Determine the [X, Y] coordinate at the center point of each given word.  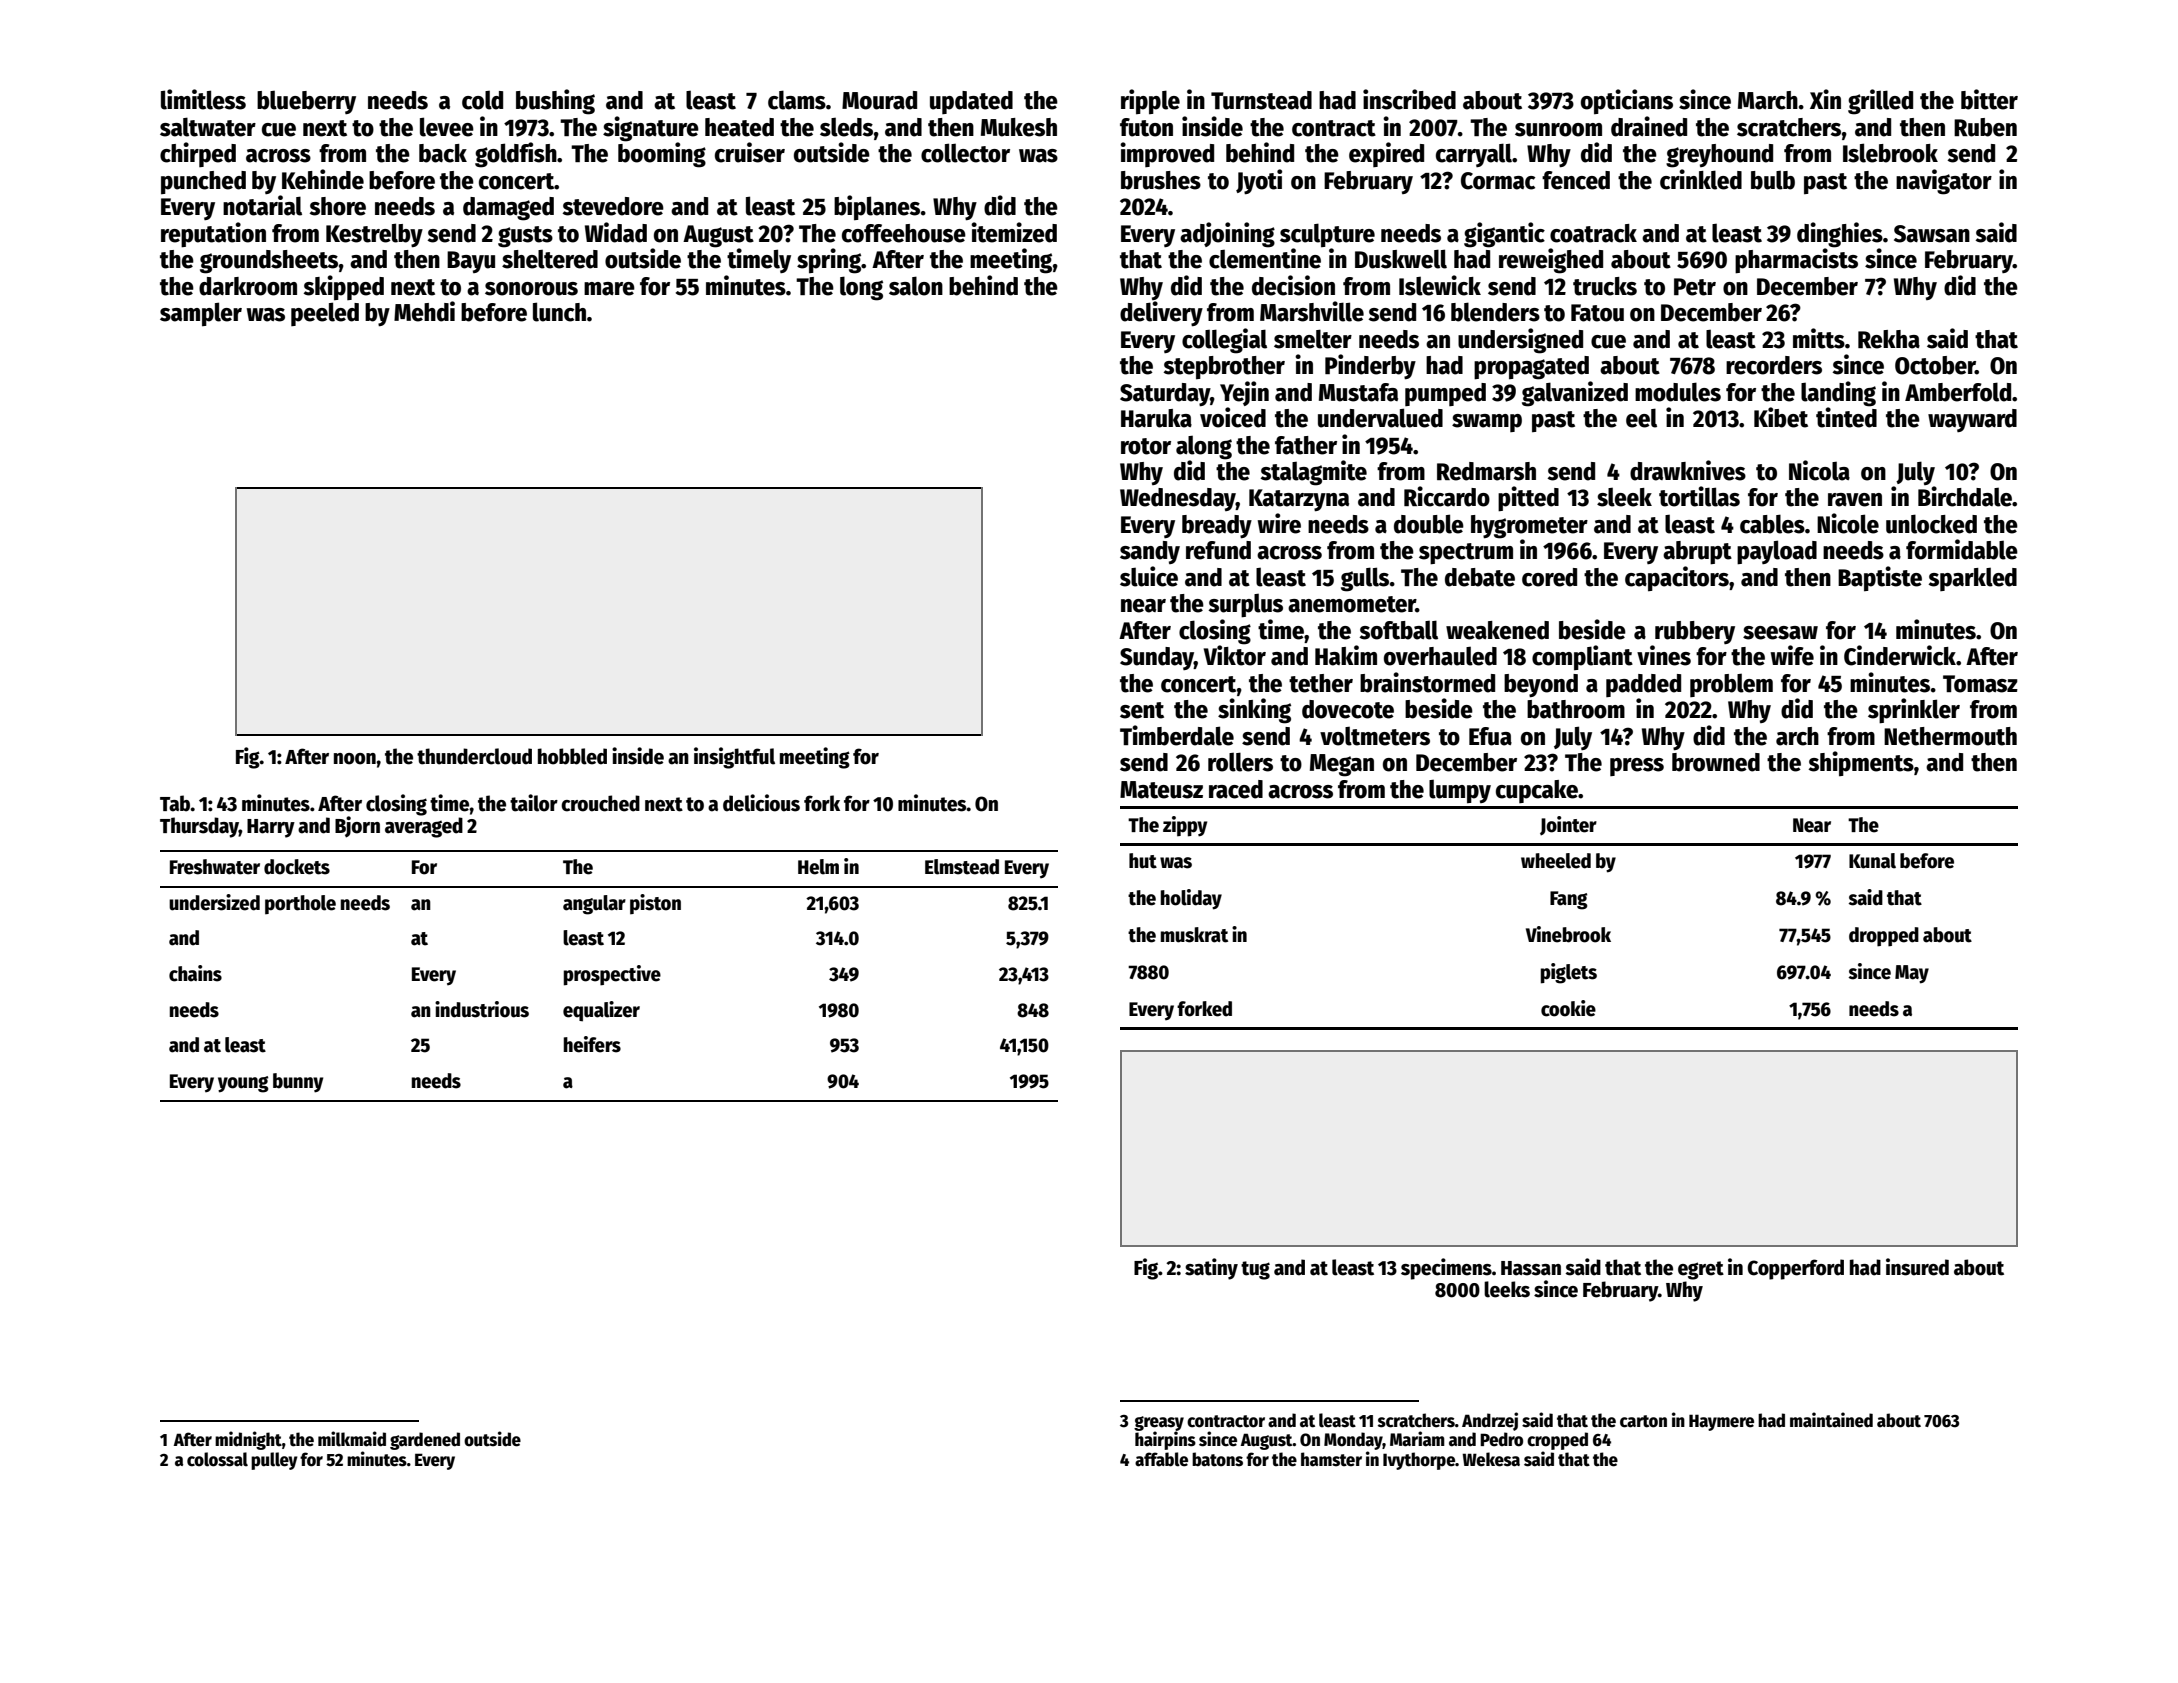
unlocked [1931, 524]
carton [1643, 1421]
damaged [508, 209]
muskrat [1194, 935]
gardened [425, 1441]
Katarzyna [1299, 500]
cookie [1568, 1008]
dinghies [1840, 235]
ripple [1150, 101]
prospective [612, 975]
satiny [1211, 1269]
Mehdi [424, 311]
